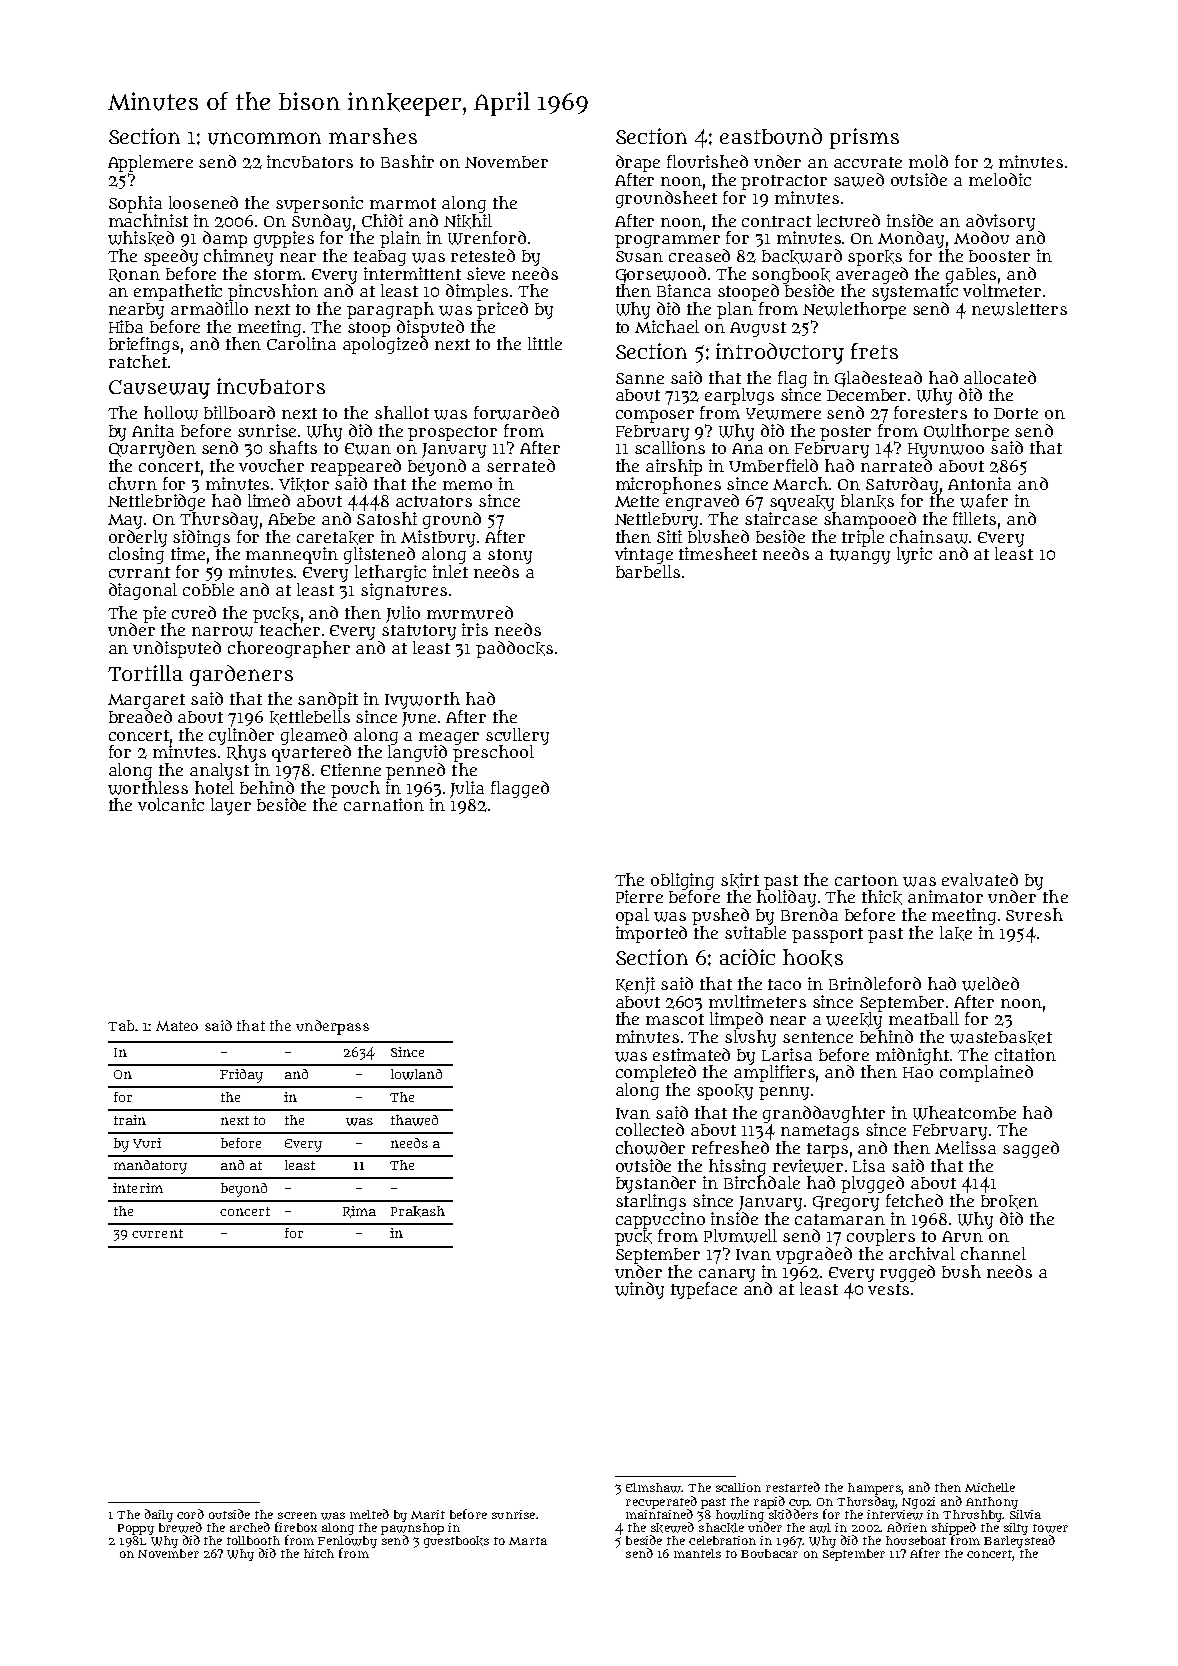 The height and width of the image is (1666, 1178). I want to click on Michelle, so click(990, 1487).
